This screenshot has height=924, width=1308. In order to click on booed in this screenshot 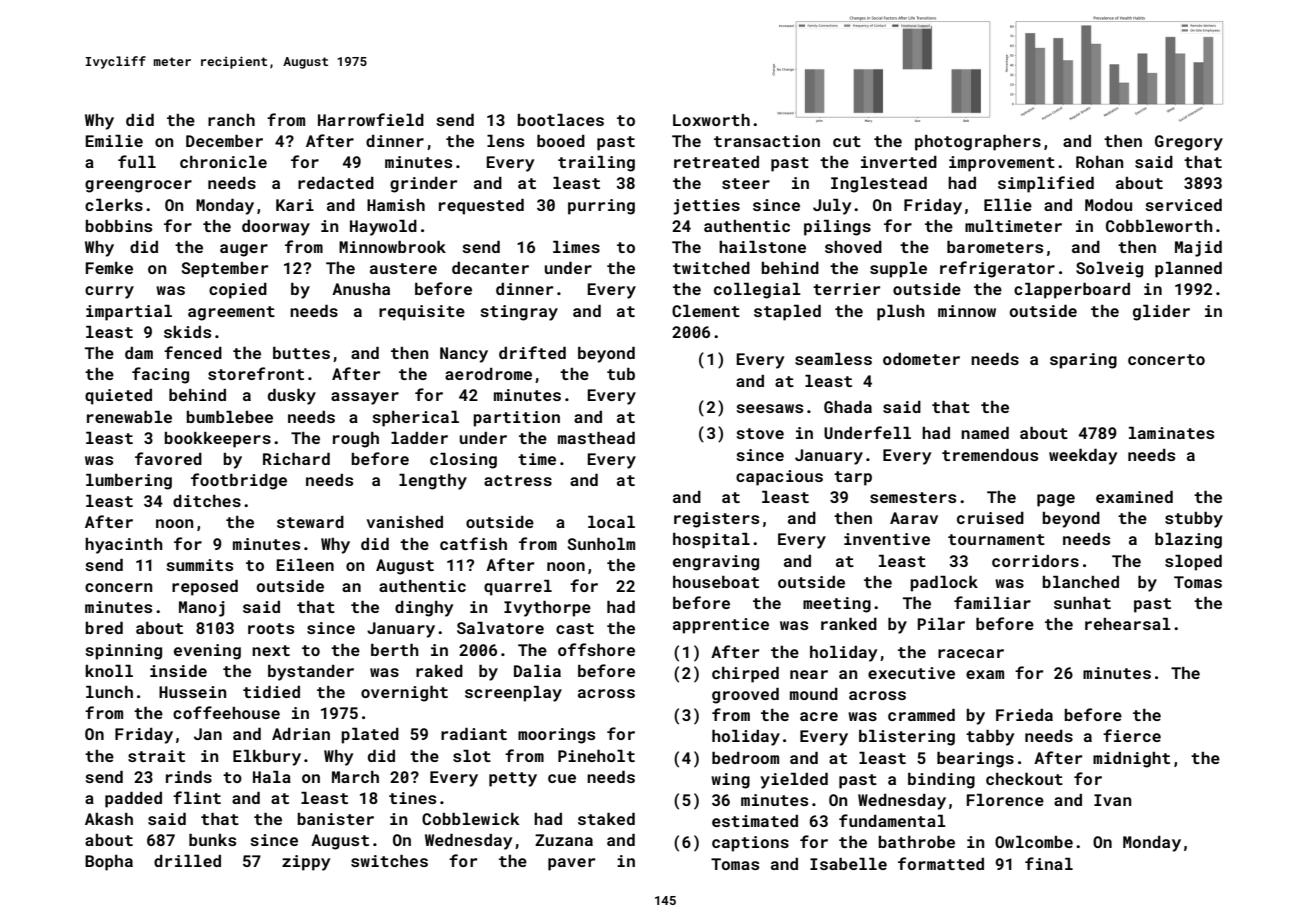, I will do `click(561, 141)`.
